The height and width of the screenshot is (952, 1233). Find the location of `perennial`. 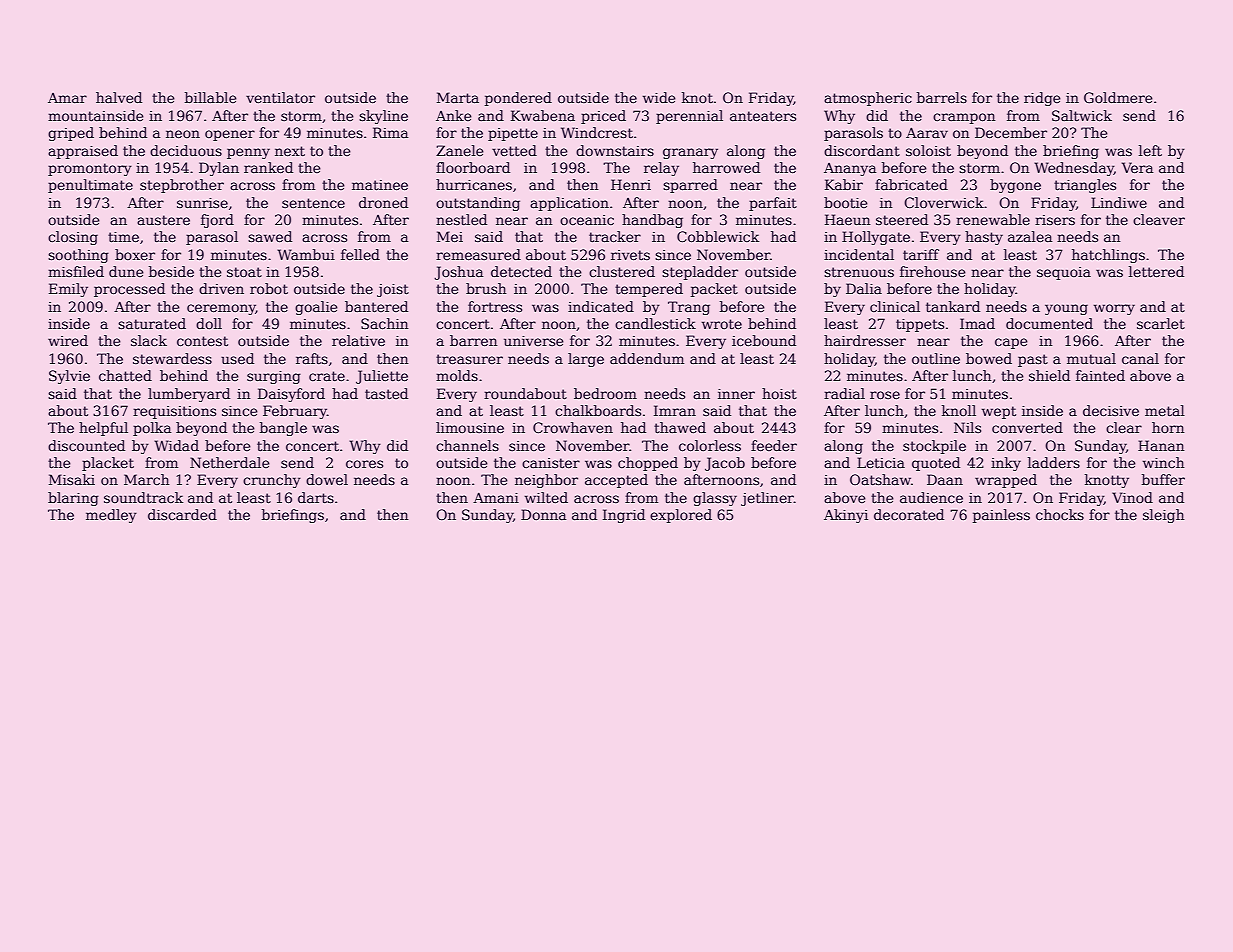

perennial is located at coordinates (689, 117).
